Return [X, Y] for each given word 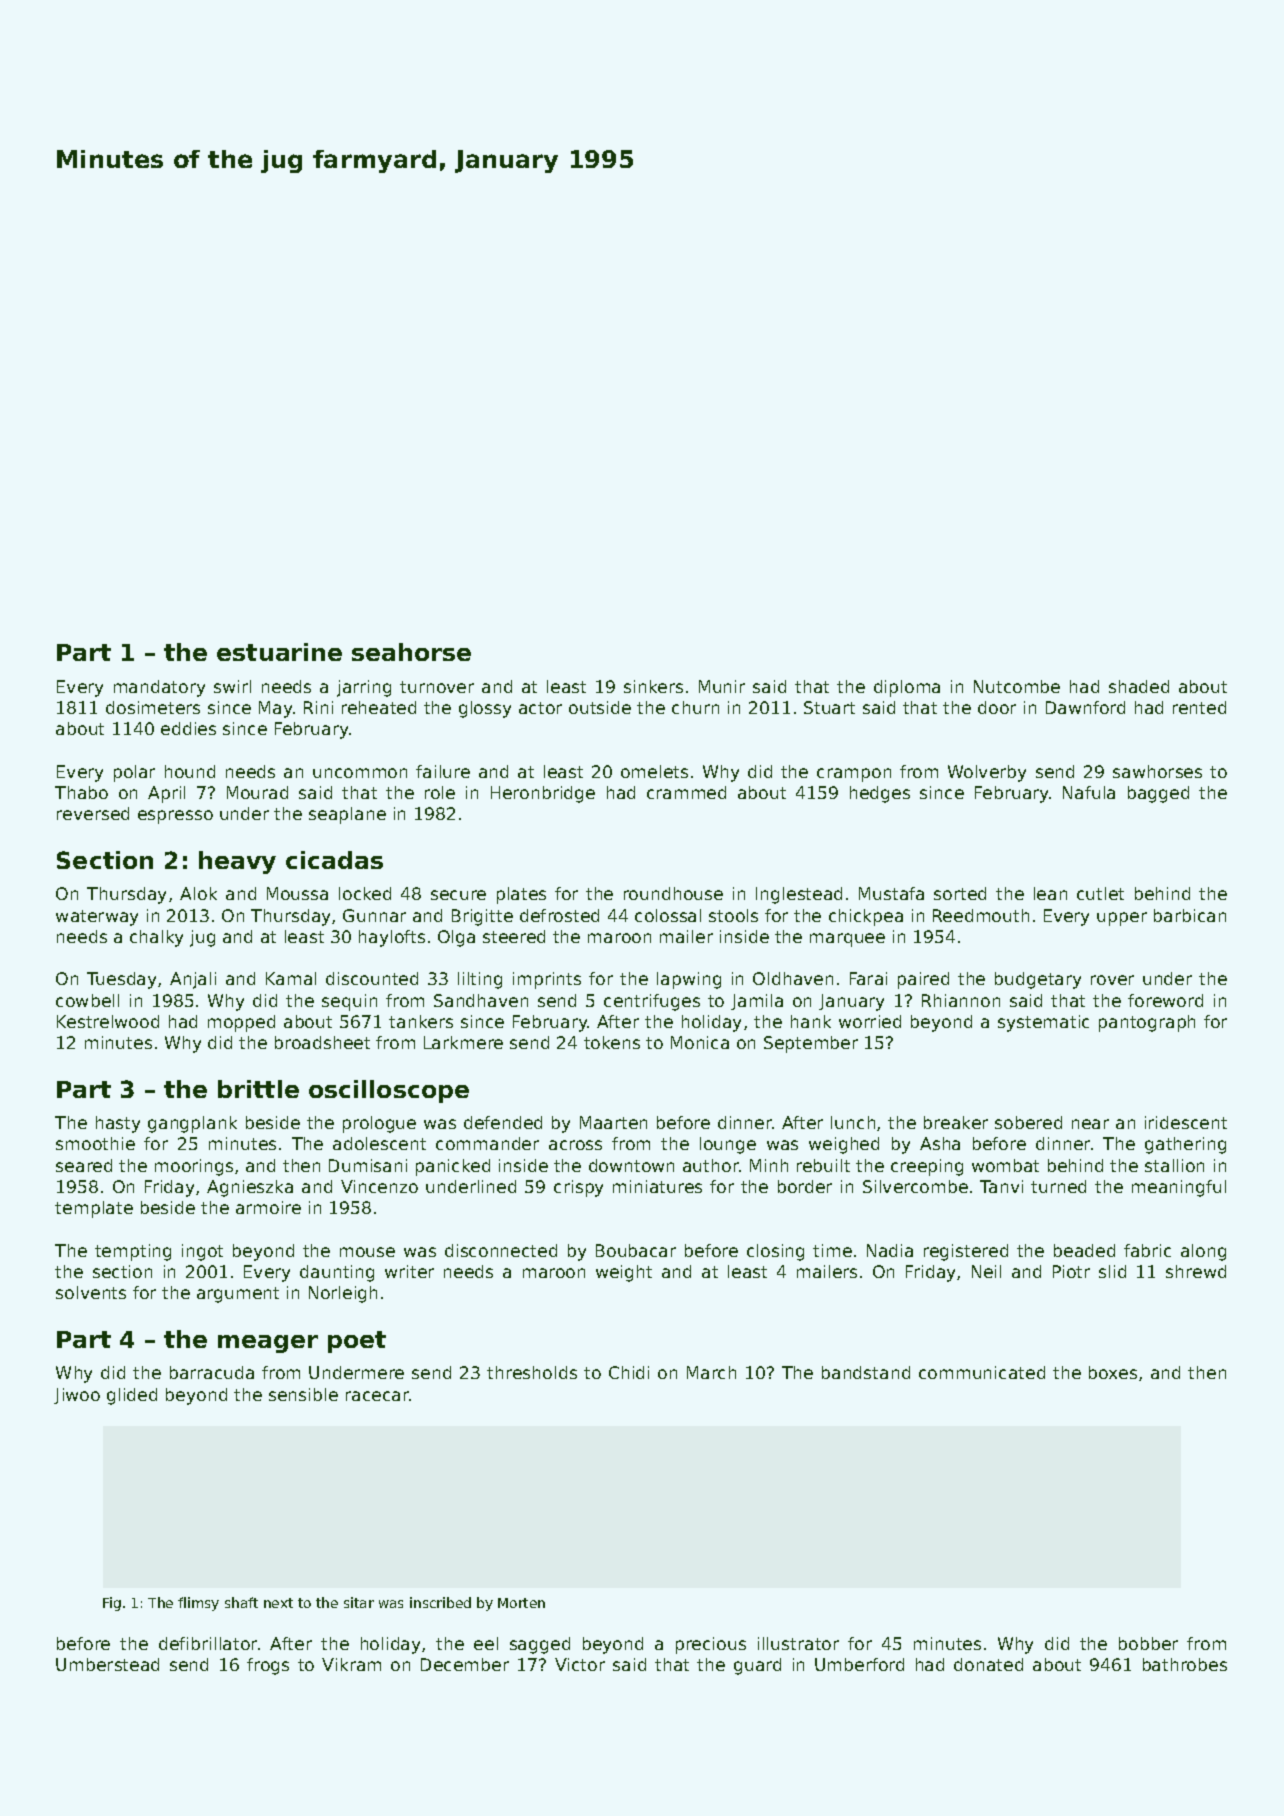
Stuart [829, 707]
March [711, 1372]
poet [357, 1342]
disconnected [501, 1250]
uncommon [360, 773]
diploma [907, 688]
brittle [258, 1089]
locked [365, 893]
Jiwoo [77, 1396]
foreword [1165, 1000]
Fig [112, 1604]
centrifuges [652, 1002]
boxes [1113, 1372]
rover [1112, 980]
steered [514, 936]
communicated [982, 1372]
